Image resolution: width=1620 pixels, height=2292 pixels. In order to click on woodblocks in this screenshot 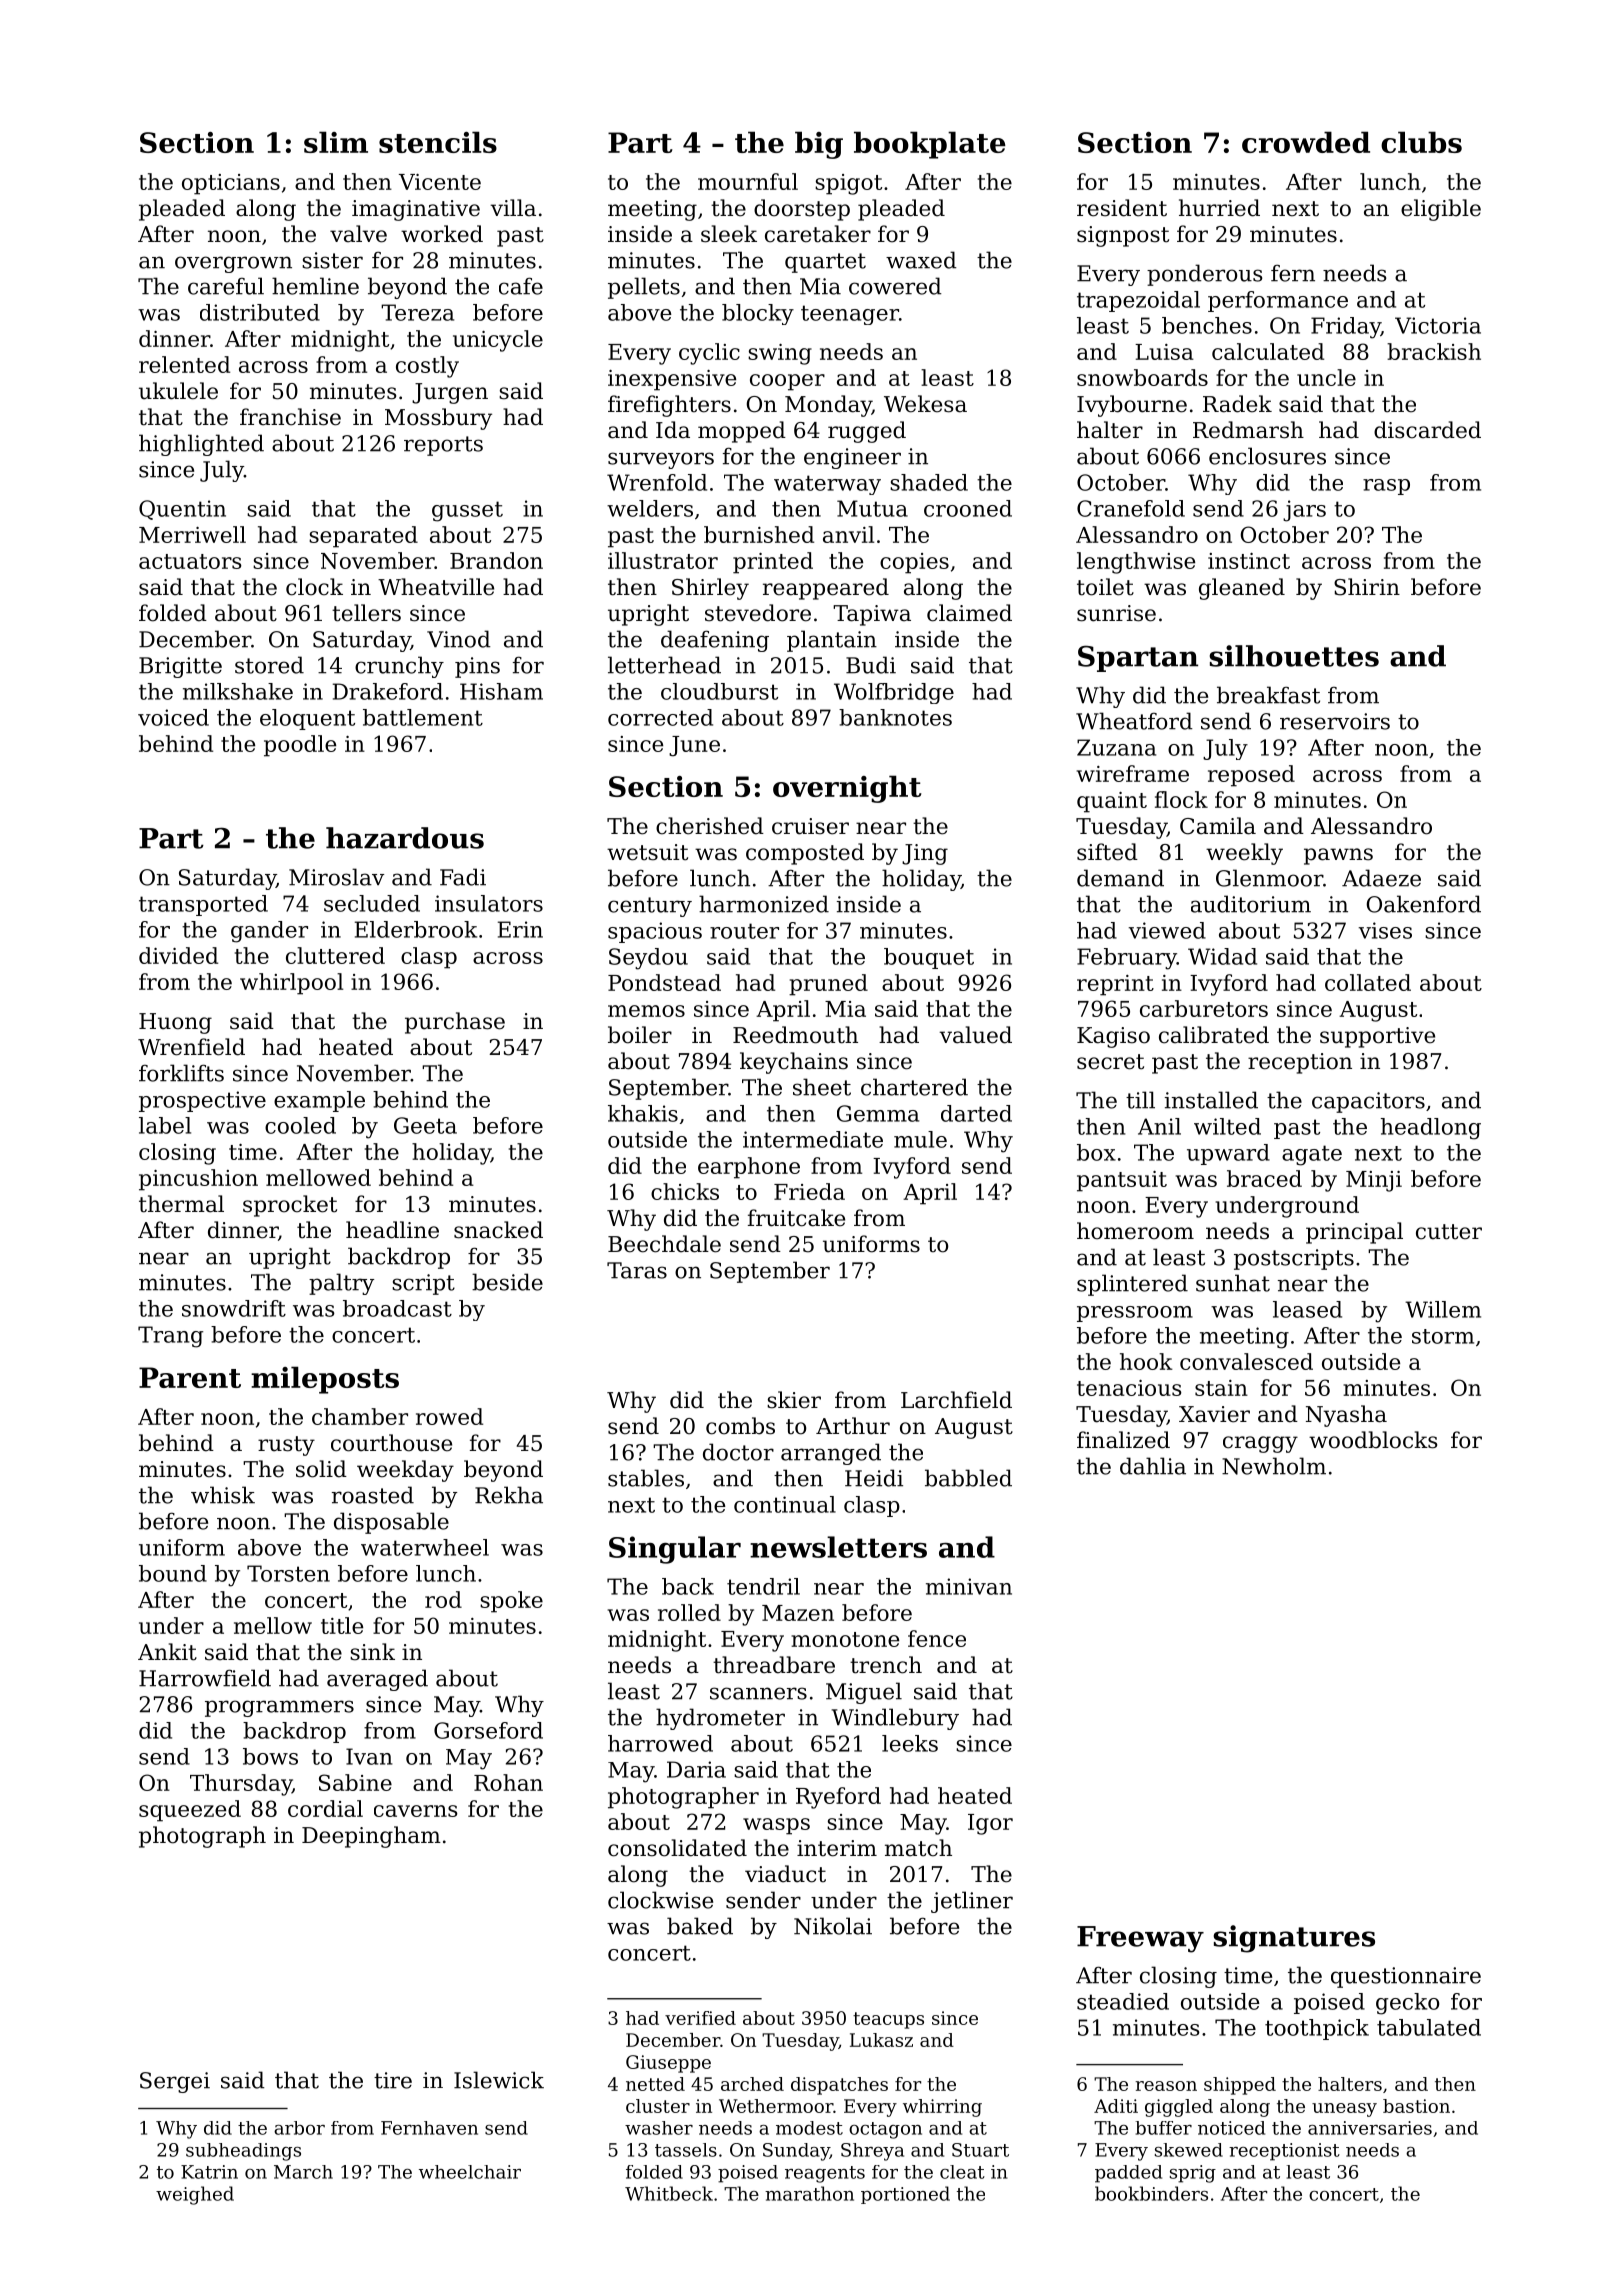, I will do `click(1373, 1440)`.
